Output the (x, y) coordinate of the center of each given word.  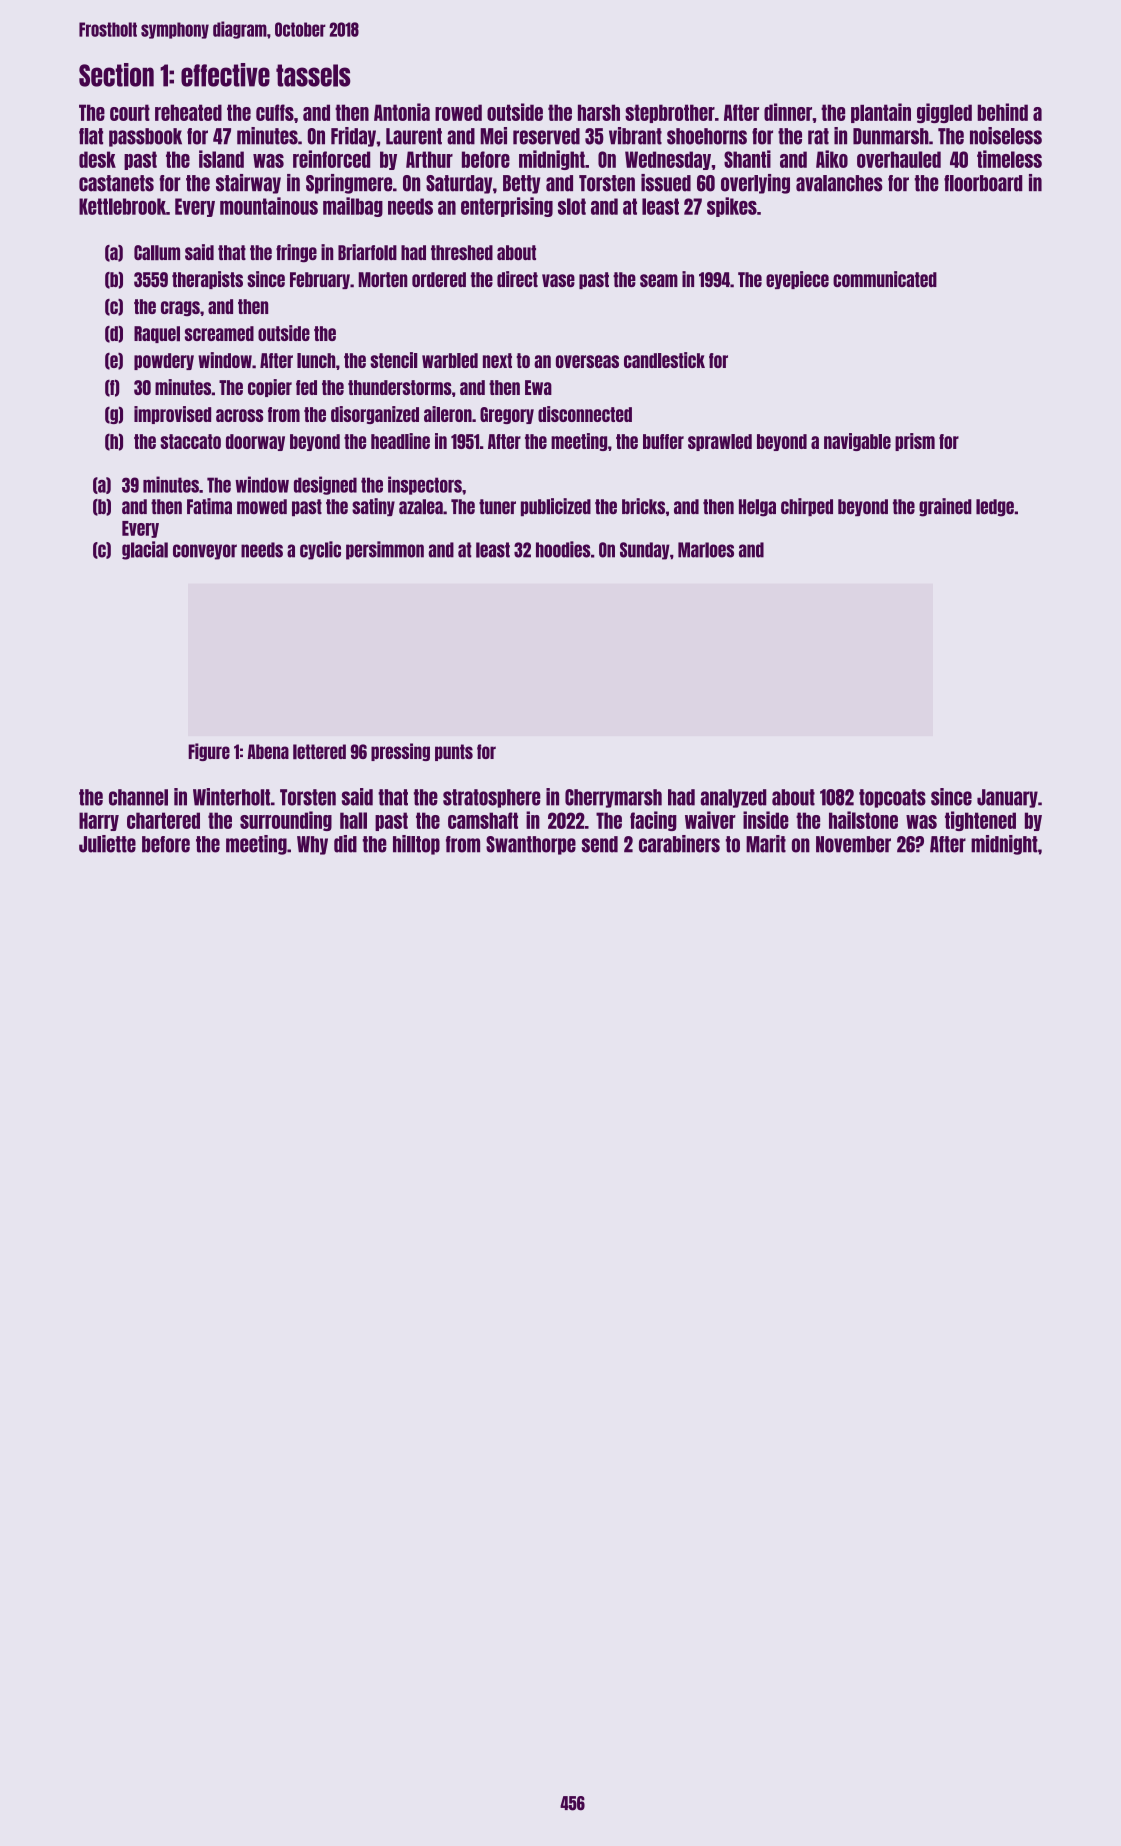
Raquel (157, 334)
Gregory (507, 415)
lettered (319, 752)
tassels (313, 75)
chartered (163, 820)
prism (915, 442)
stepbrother (670, 113)
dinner (788, 112)
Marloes (706, 550)
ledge (995, 508)
